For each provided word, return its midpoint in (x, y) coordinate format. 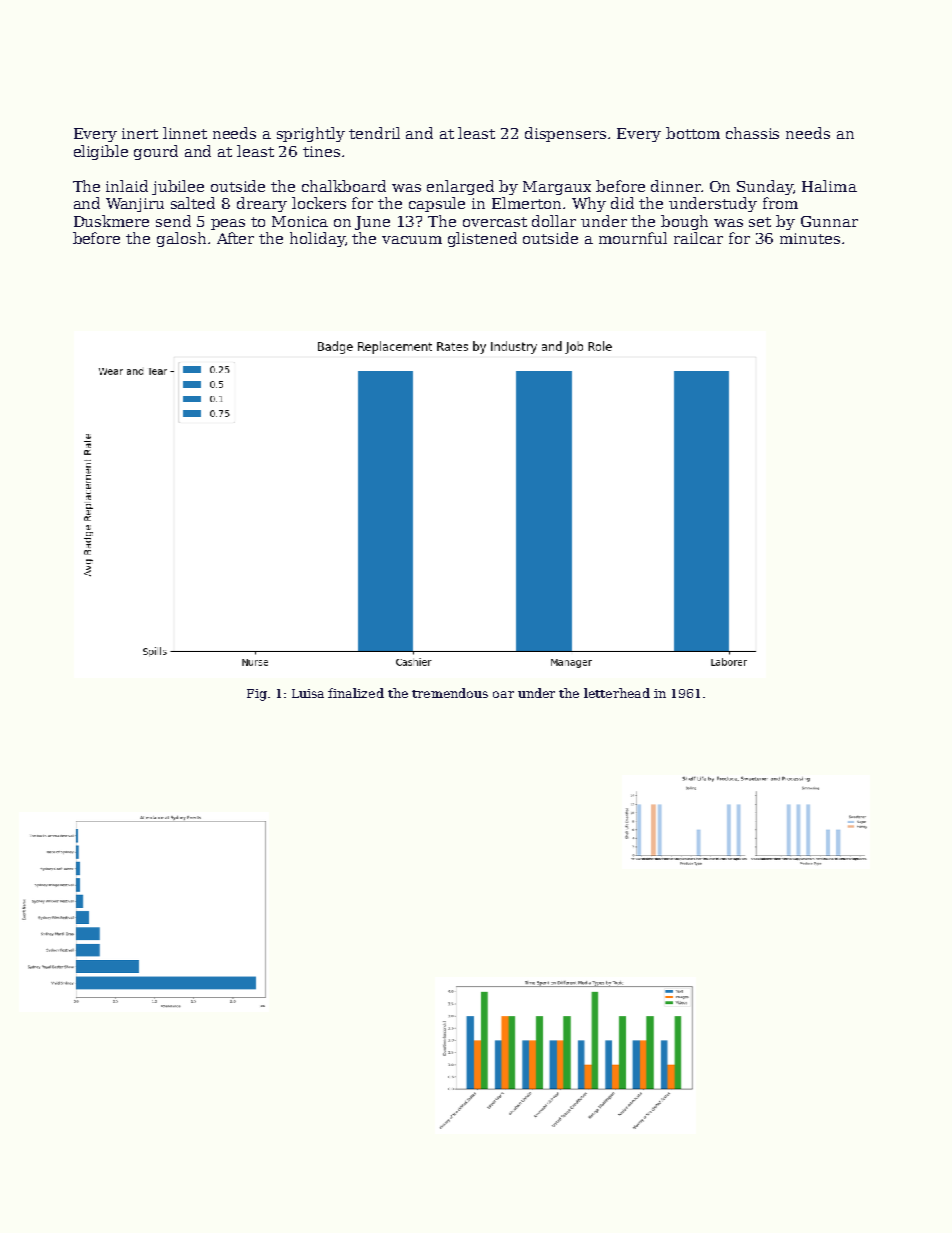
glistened (482, 239)
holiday (317, 239)
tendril (374, 133)
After (235, 238)
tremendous (450, 693)
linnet (185, 133)
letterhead (617, 693)
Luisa (308, 693)
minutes (810, 238)
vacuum (412, 240)
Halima (829, 186)
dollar (554, 221)
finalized (356, 693)
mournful (633, 238)
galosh (181, 239)
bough (684, 222)
